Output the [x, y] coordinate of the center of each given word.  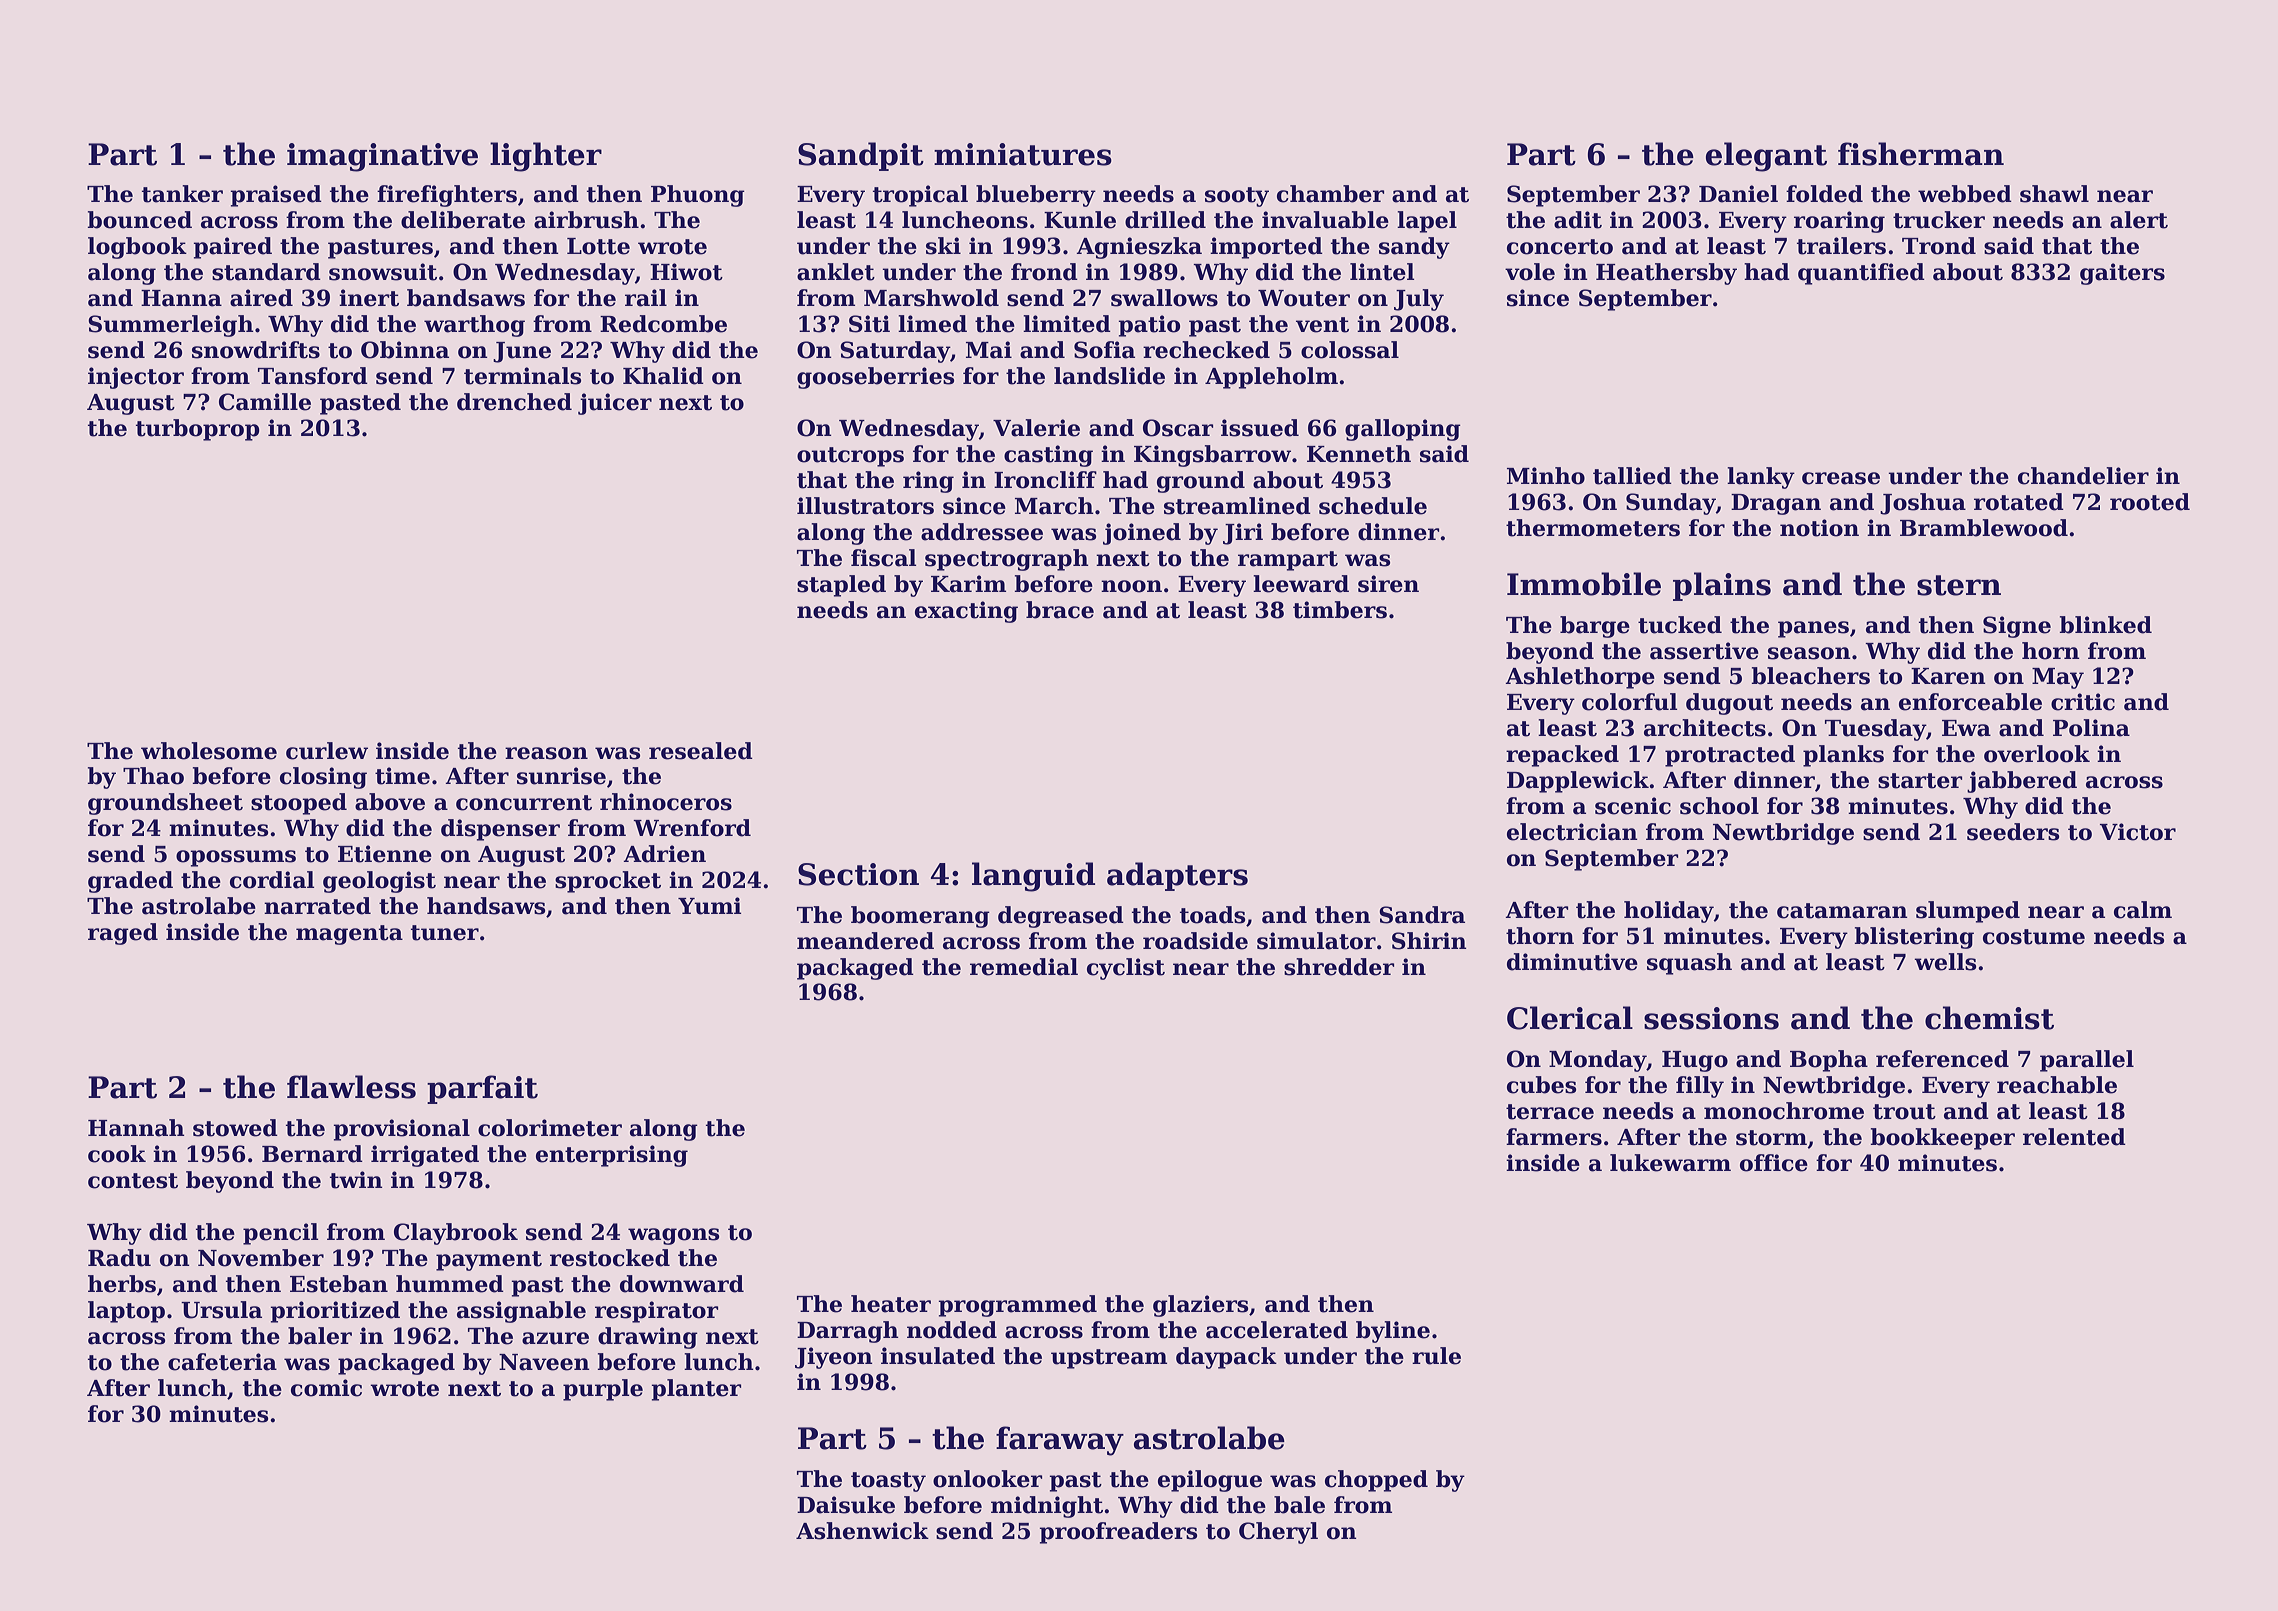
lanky [1761, 478]
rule [1436, 1356]
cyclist [1126, 969]
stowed [235, 1128]
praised [276, 196]
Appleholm [1271, 378]
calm [2143, 910]
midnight [1047, 1507]
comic [326, 1388]
